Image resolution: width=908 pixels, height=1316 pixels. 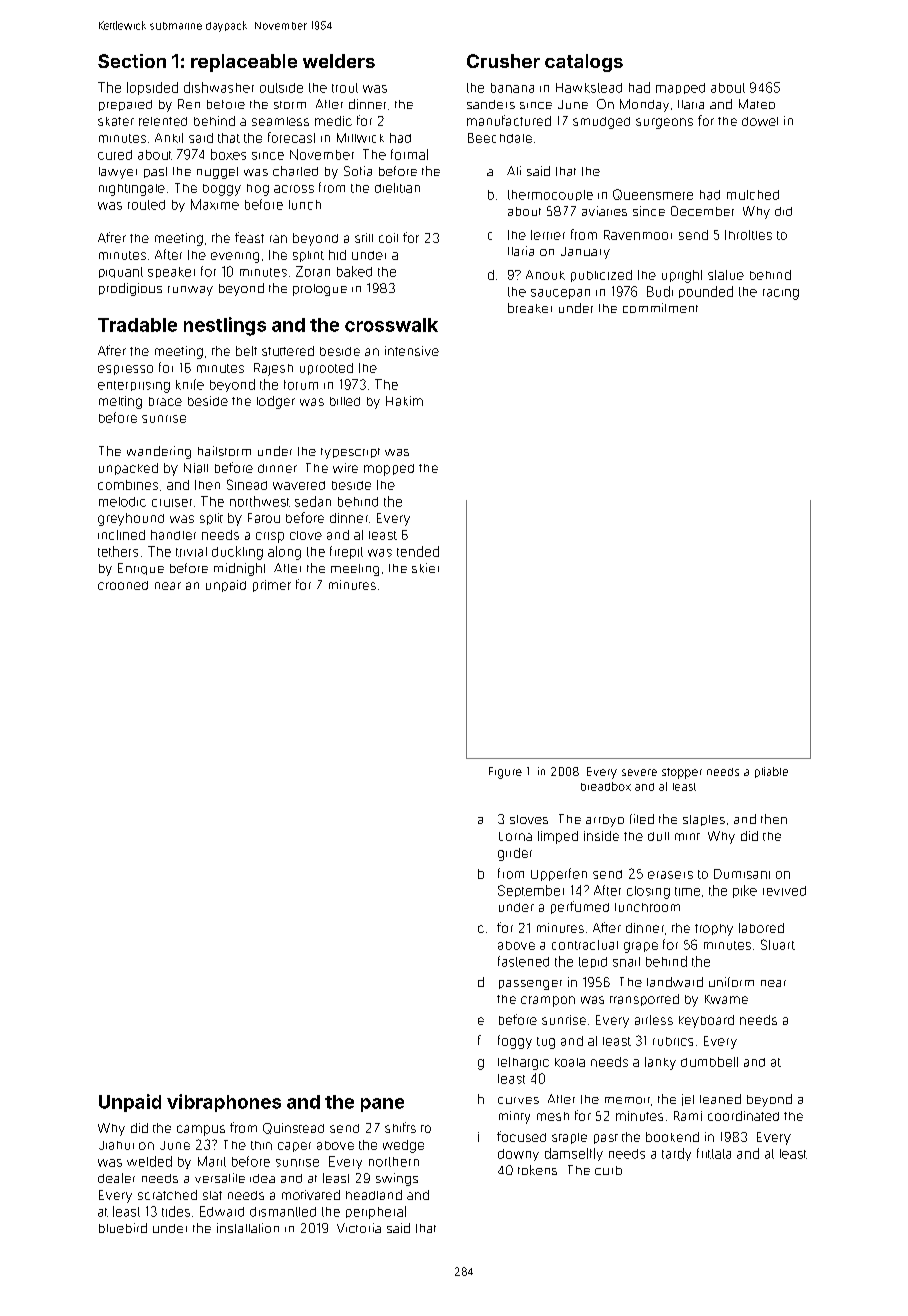 What do you see at coordinates (132, 61) in the page?
I see `Section` at bounding box center [132, 61].
